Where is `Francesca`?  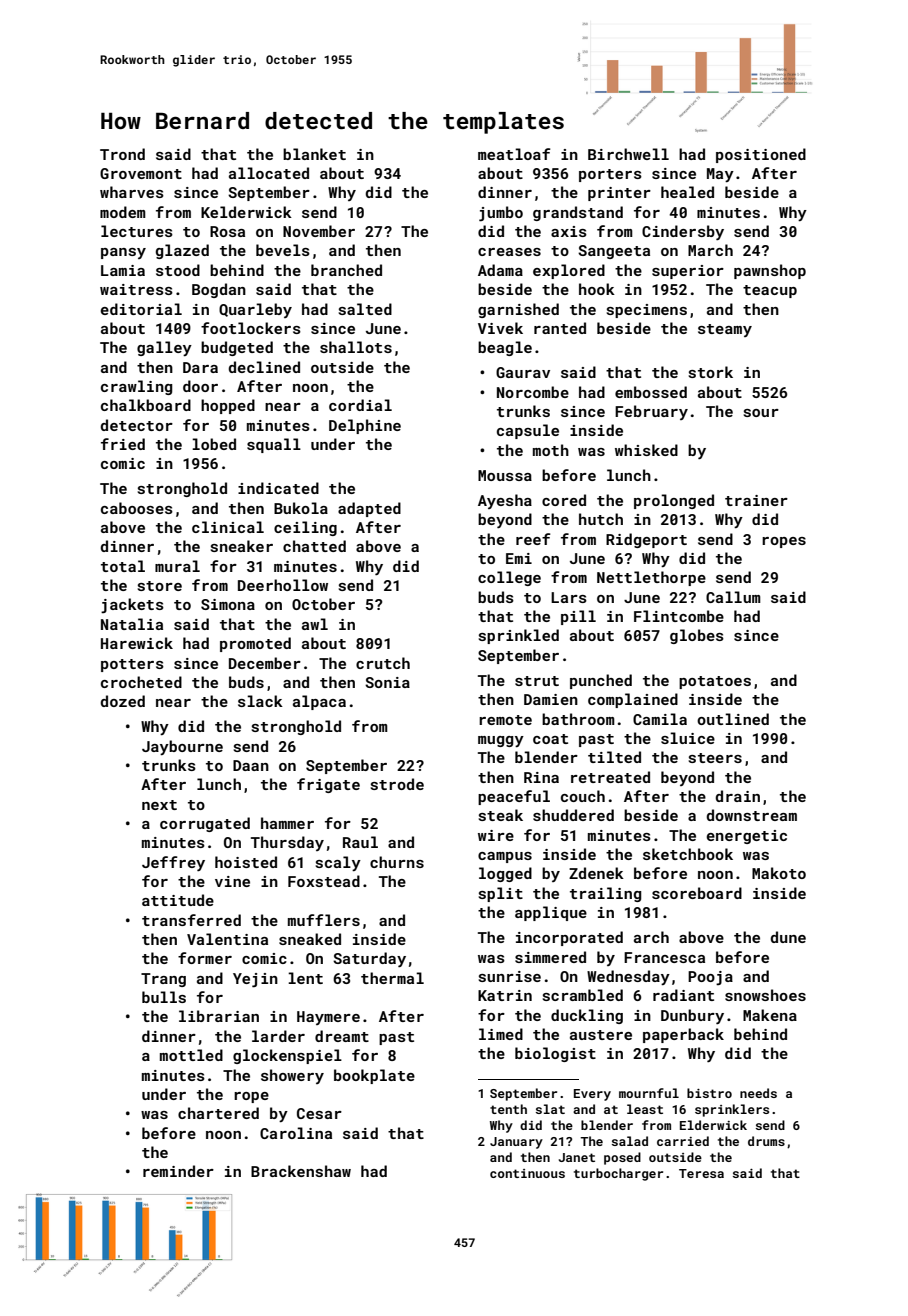
Francesca is located at coordinates (664, 957).
